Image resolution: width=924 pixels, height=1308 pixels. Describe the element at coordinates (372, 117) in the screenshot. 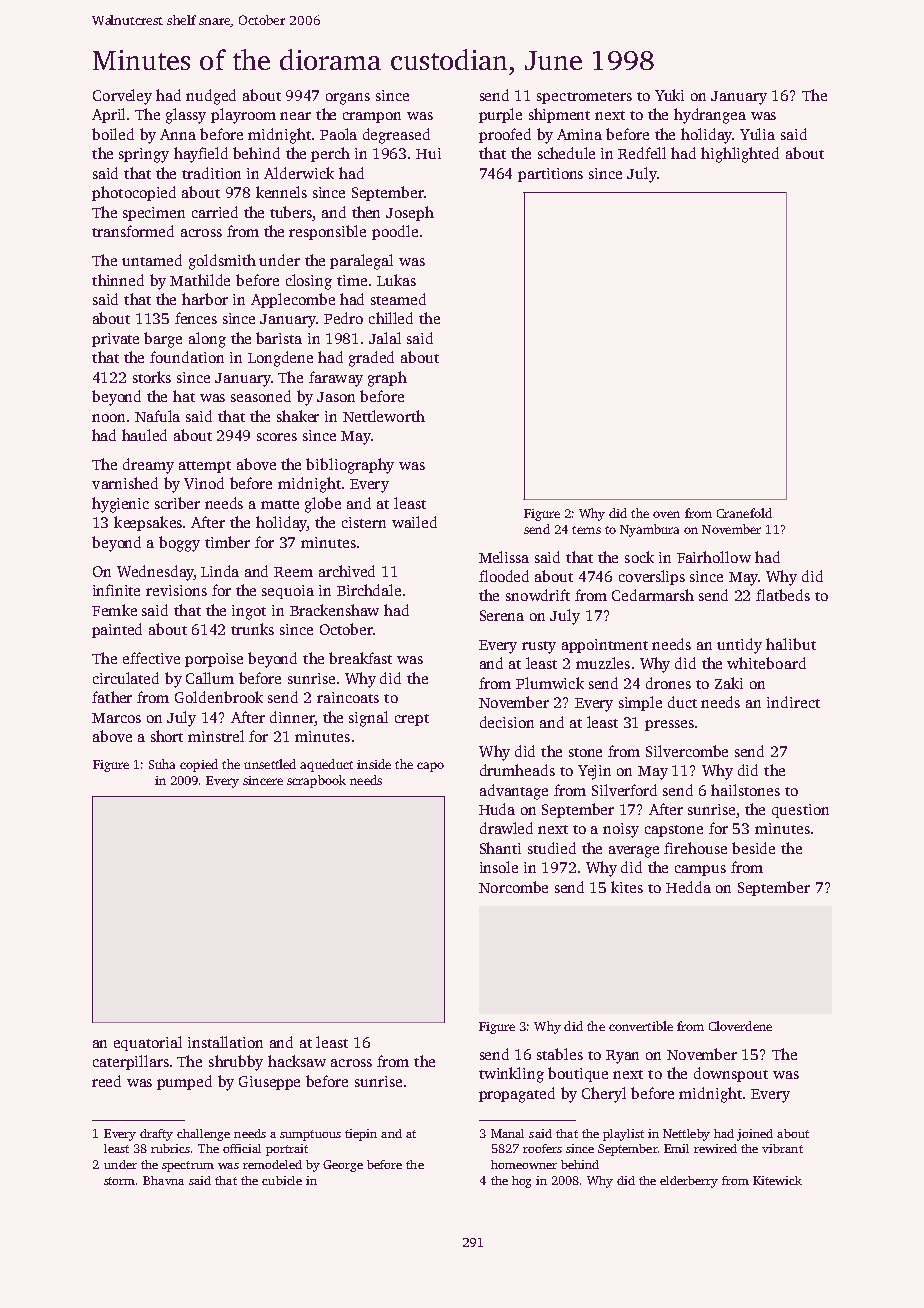

I see `crampon` at that location.
